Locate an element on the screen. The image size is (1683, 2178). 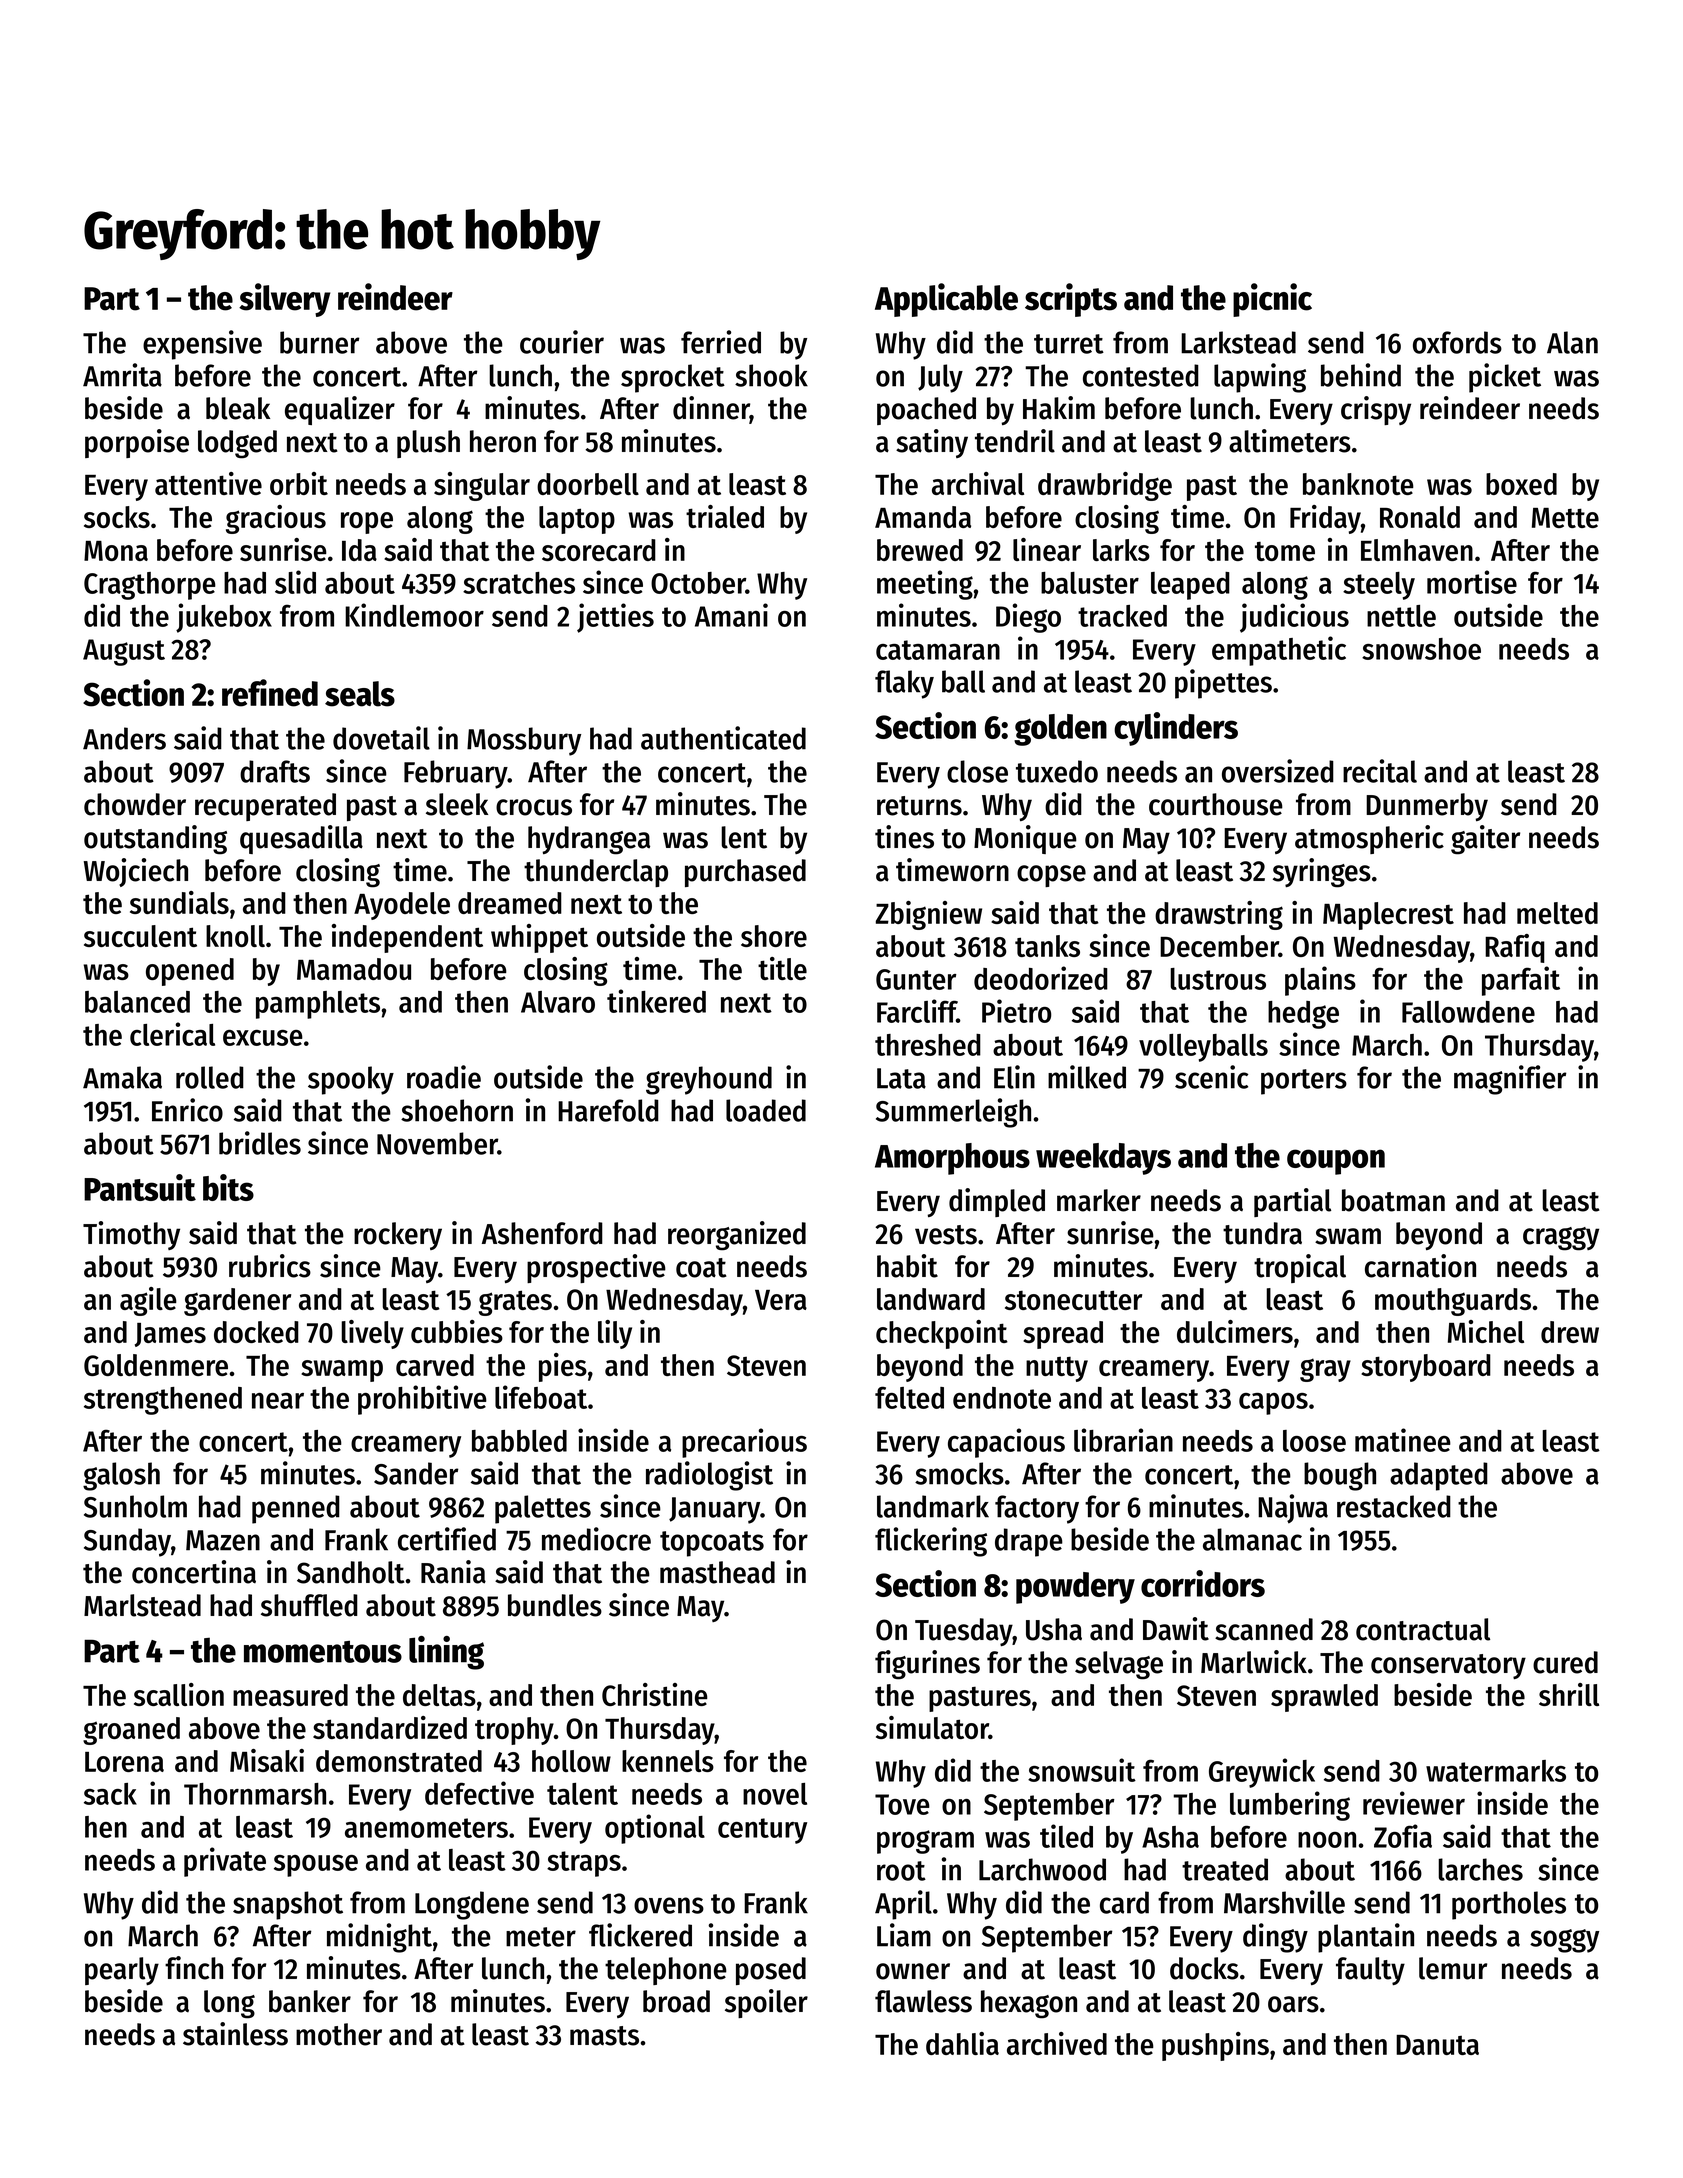
tines is located at coordinates (904, 837).
